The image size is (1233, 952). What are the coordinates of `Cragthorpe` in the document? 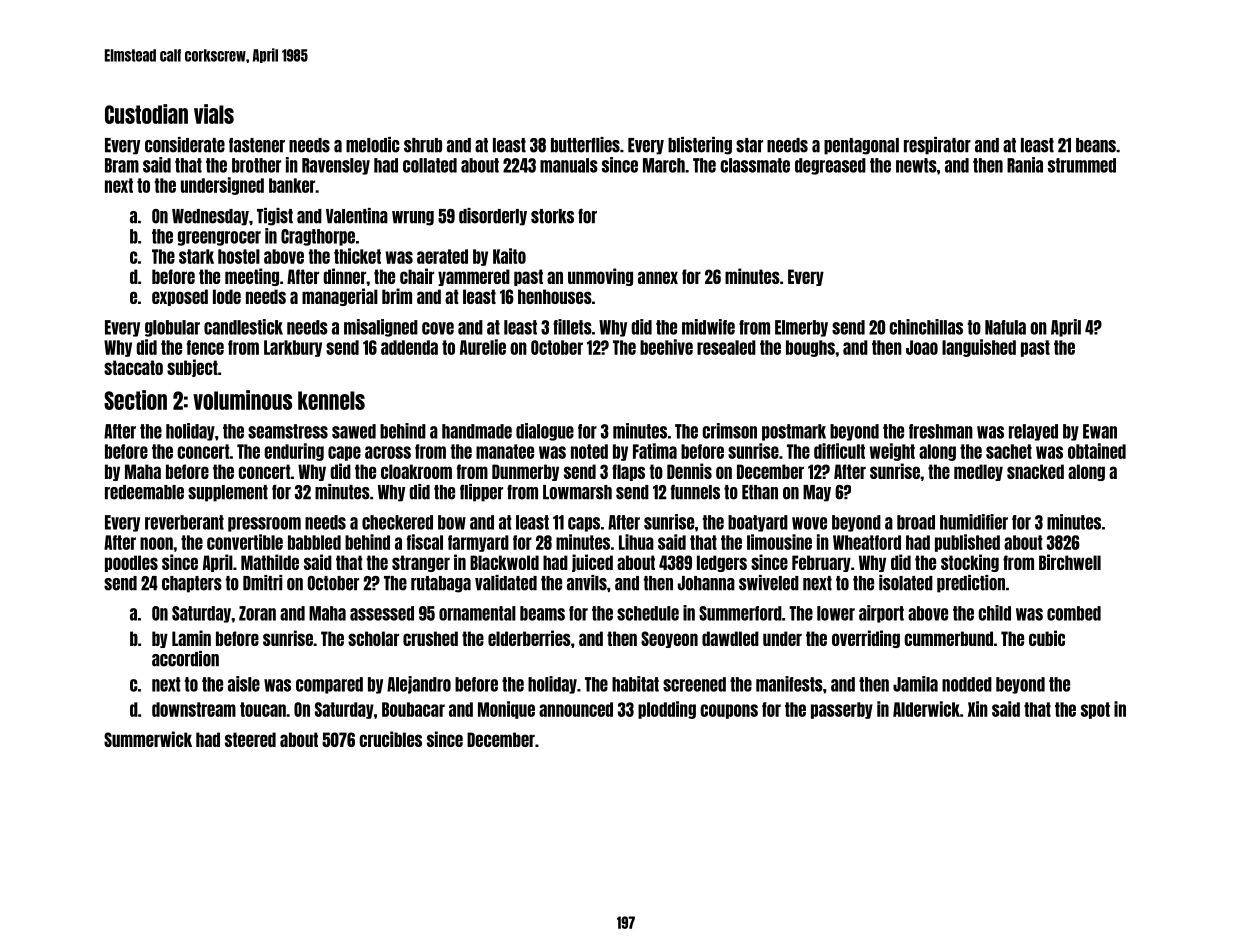 It's located at (318, 237).
